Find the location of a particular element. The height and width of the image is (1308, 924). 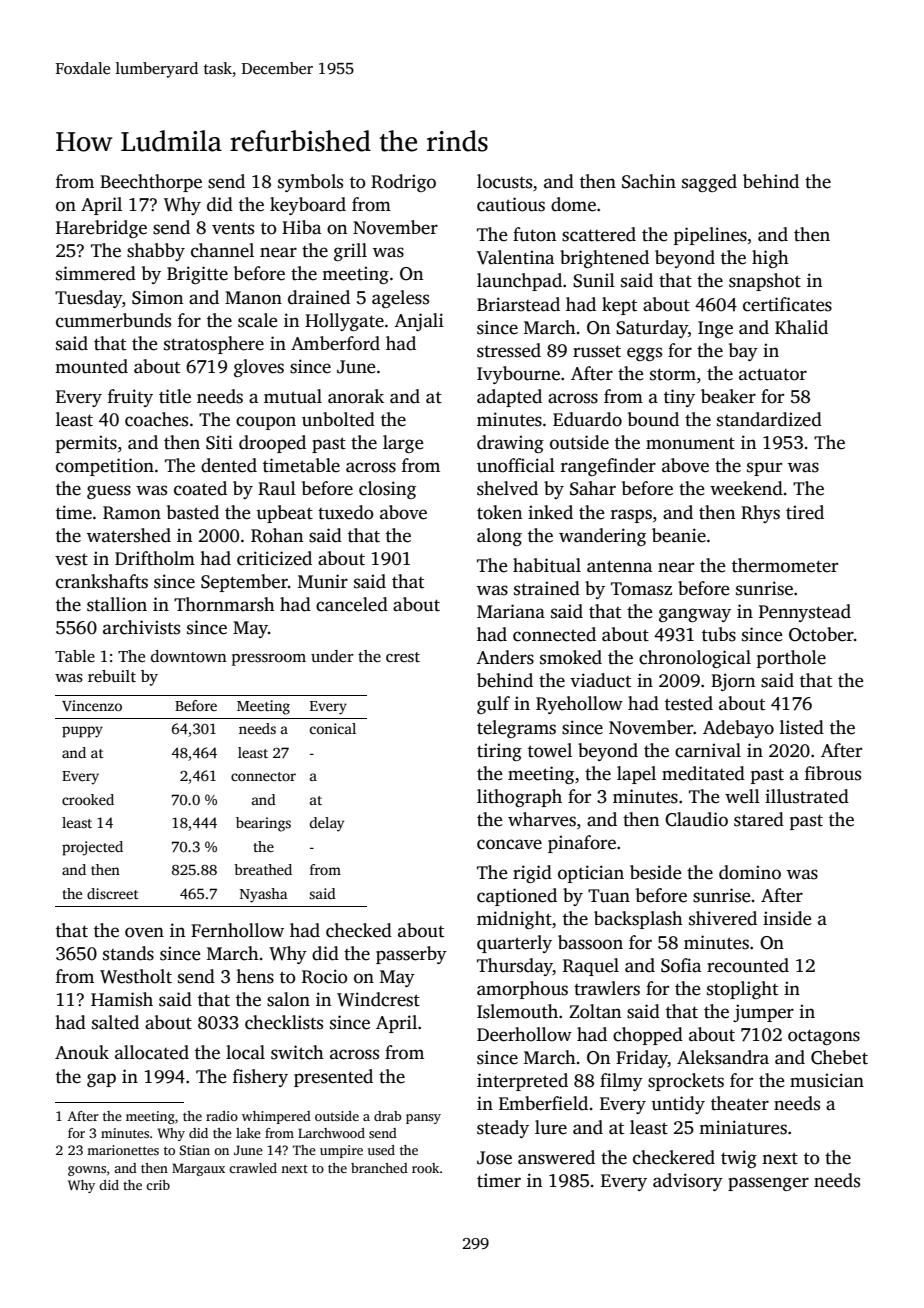

drained is located at coordinates (319, 297).
